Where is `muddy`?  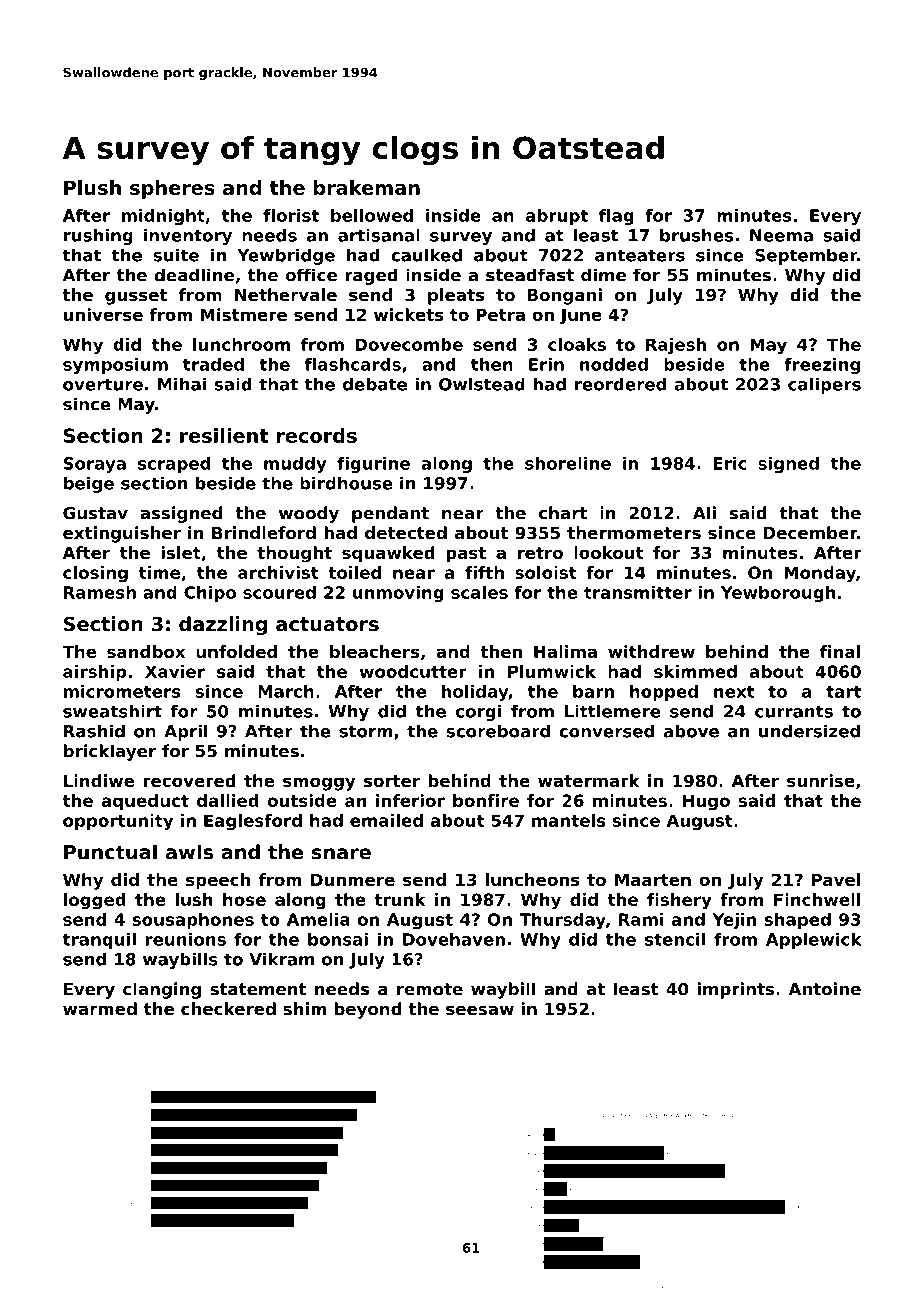 muddy is located at coordinates (295, 465).
